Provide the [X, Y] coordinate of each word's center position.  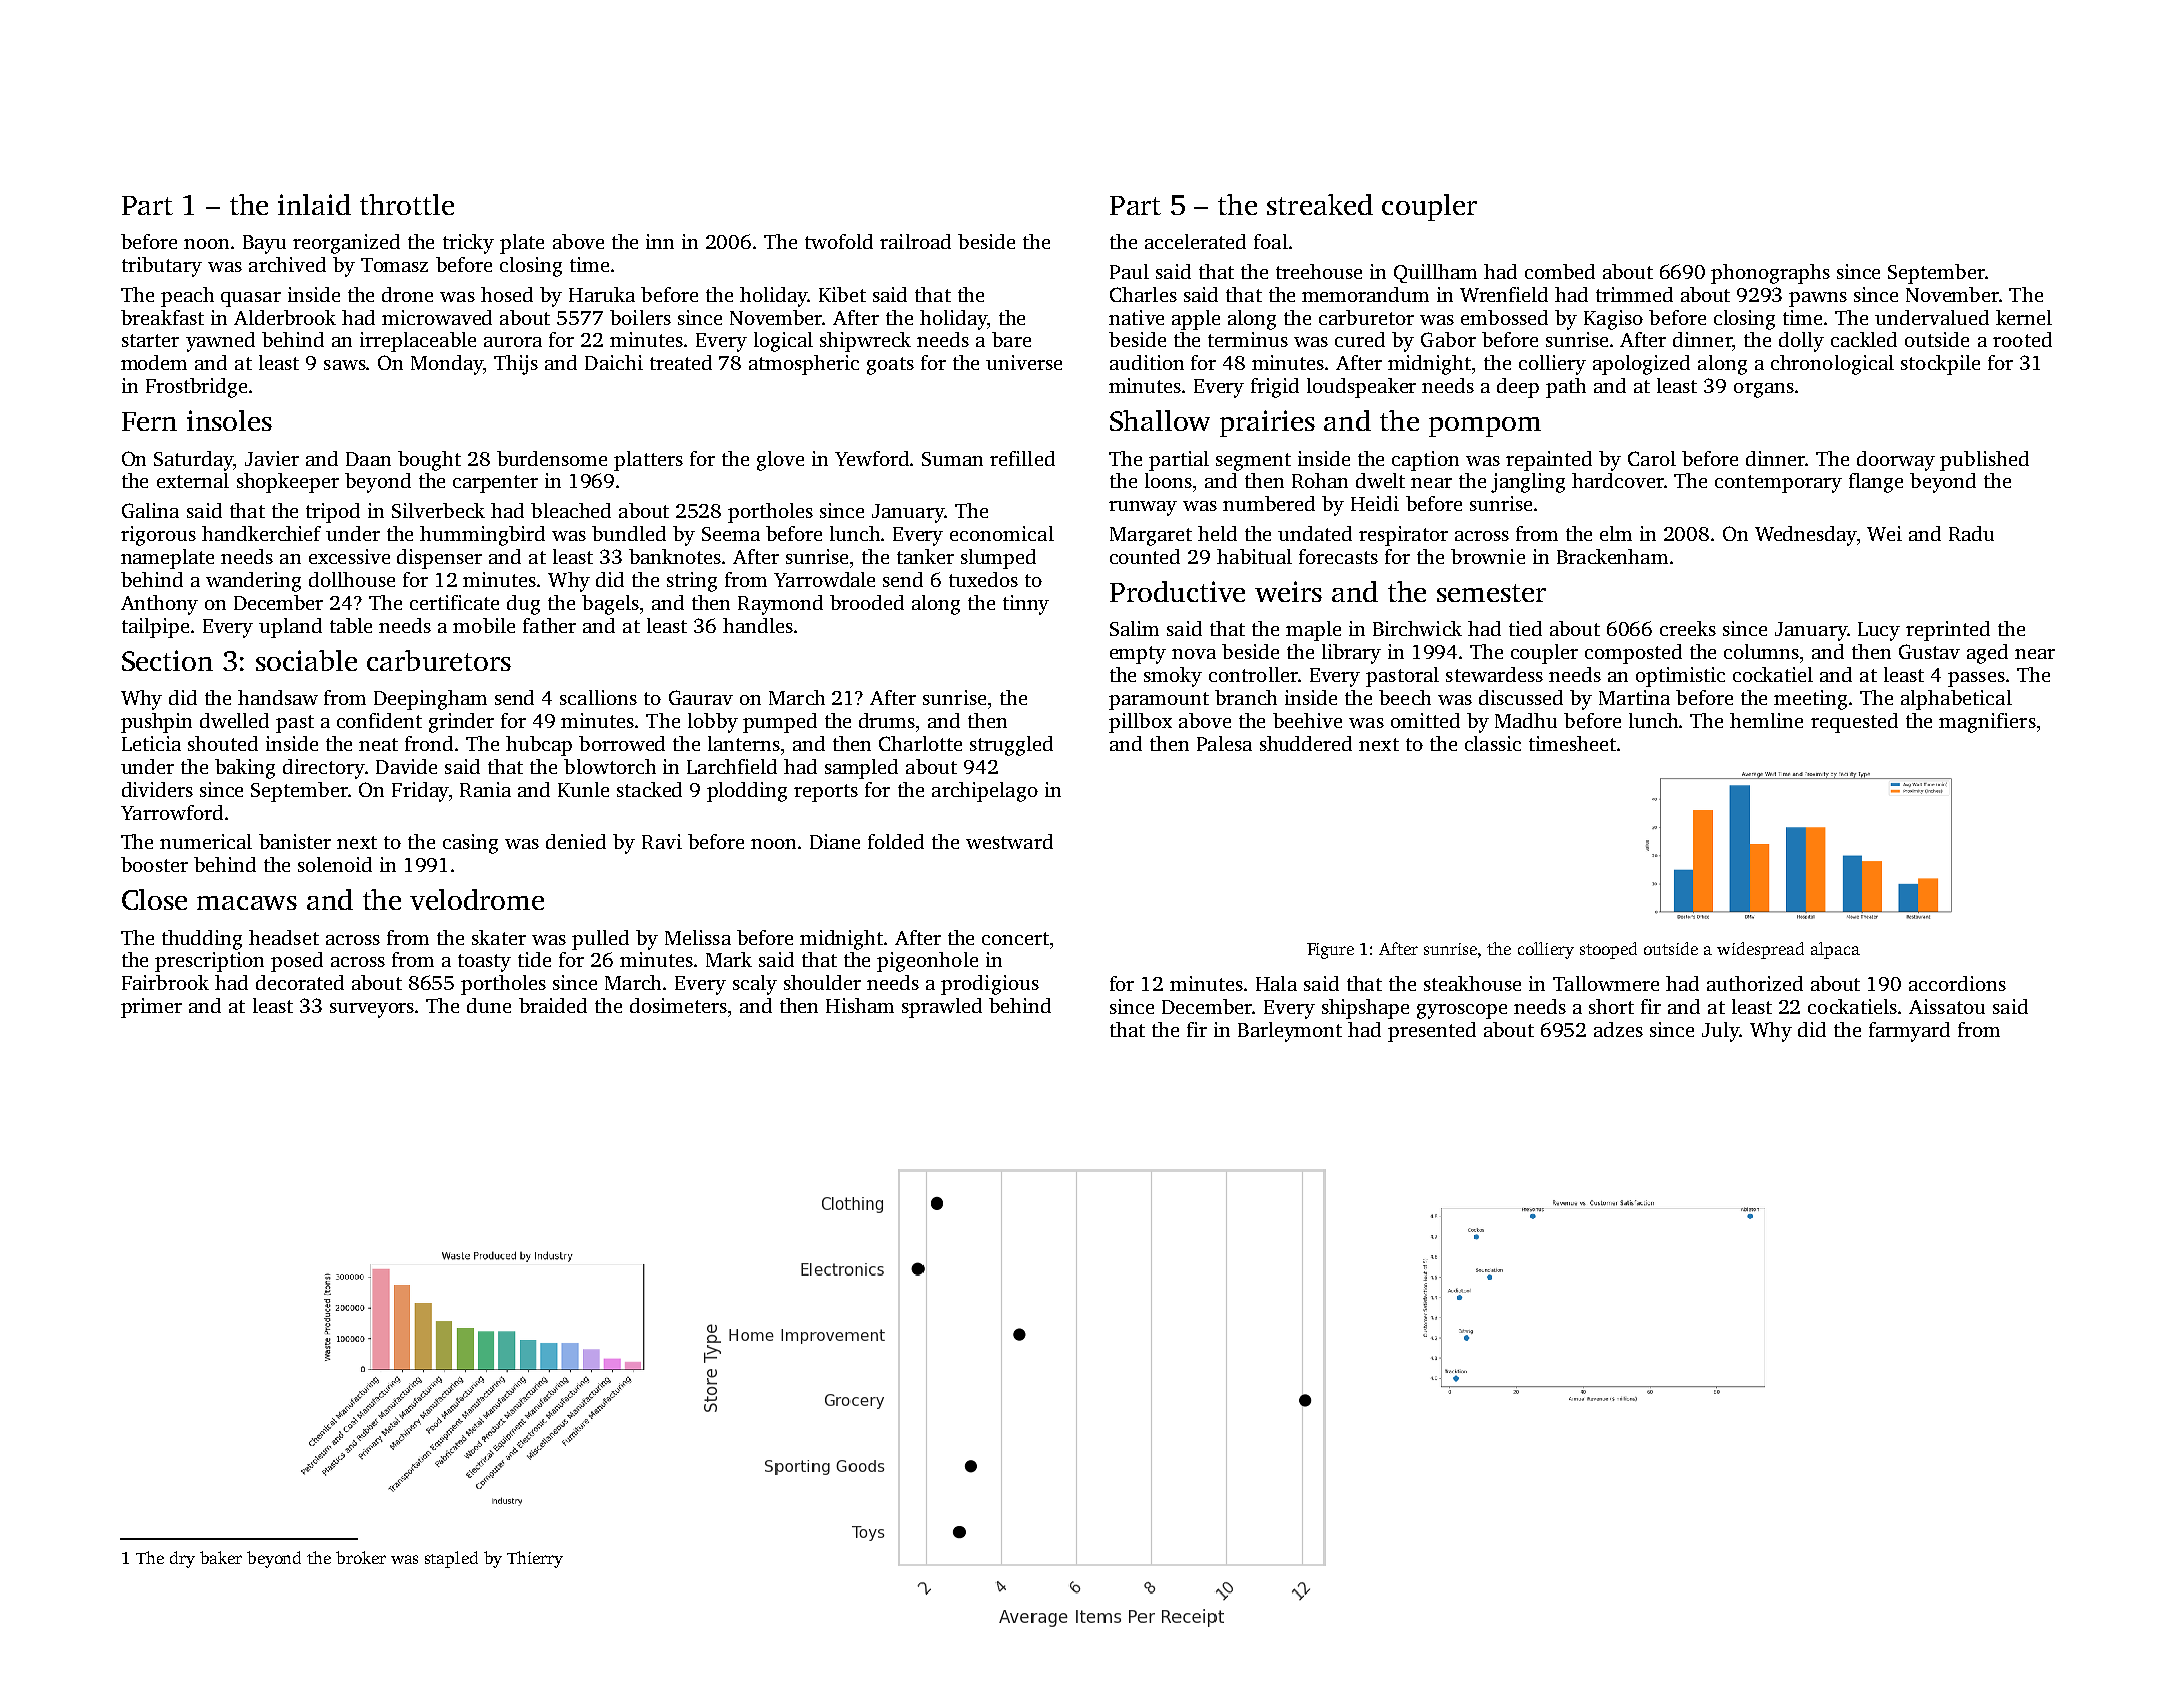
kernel [2024, 317]
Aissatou [1947, 1006]
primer [151, 1008]
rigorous [158, 536]
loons [1168, 480]
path [1566, 388]
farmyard [1909, 1032]
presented [1432, 1032]
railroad [915, 241]
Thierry [535, 1559]
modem [154, 362]
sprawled [942, 1008]
